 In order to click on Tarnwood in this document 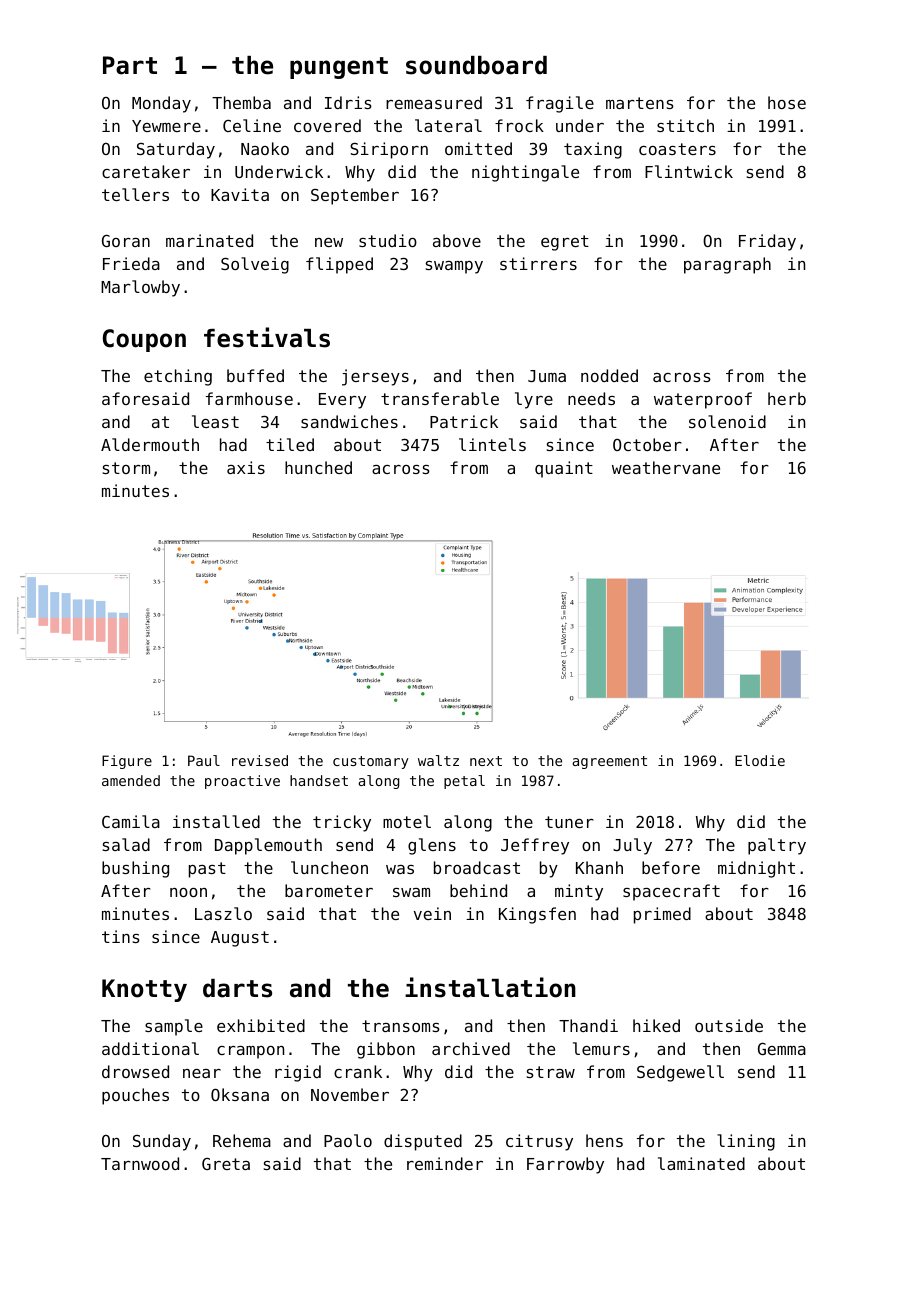, I will do `click(140, 1163)`.
